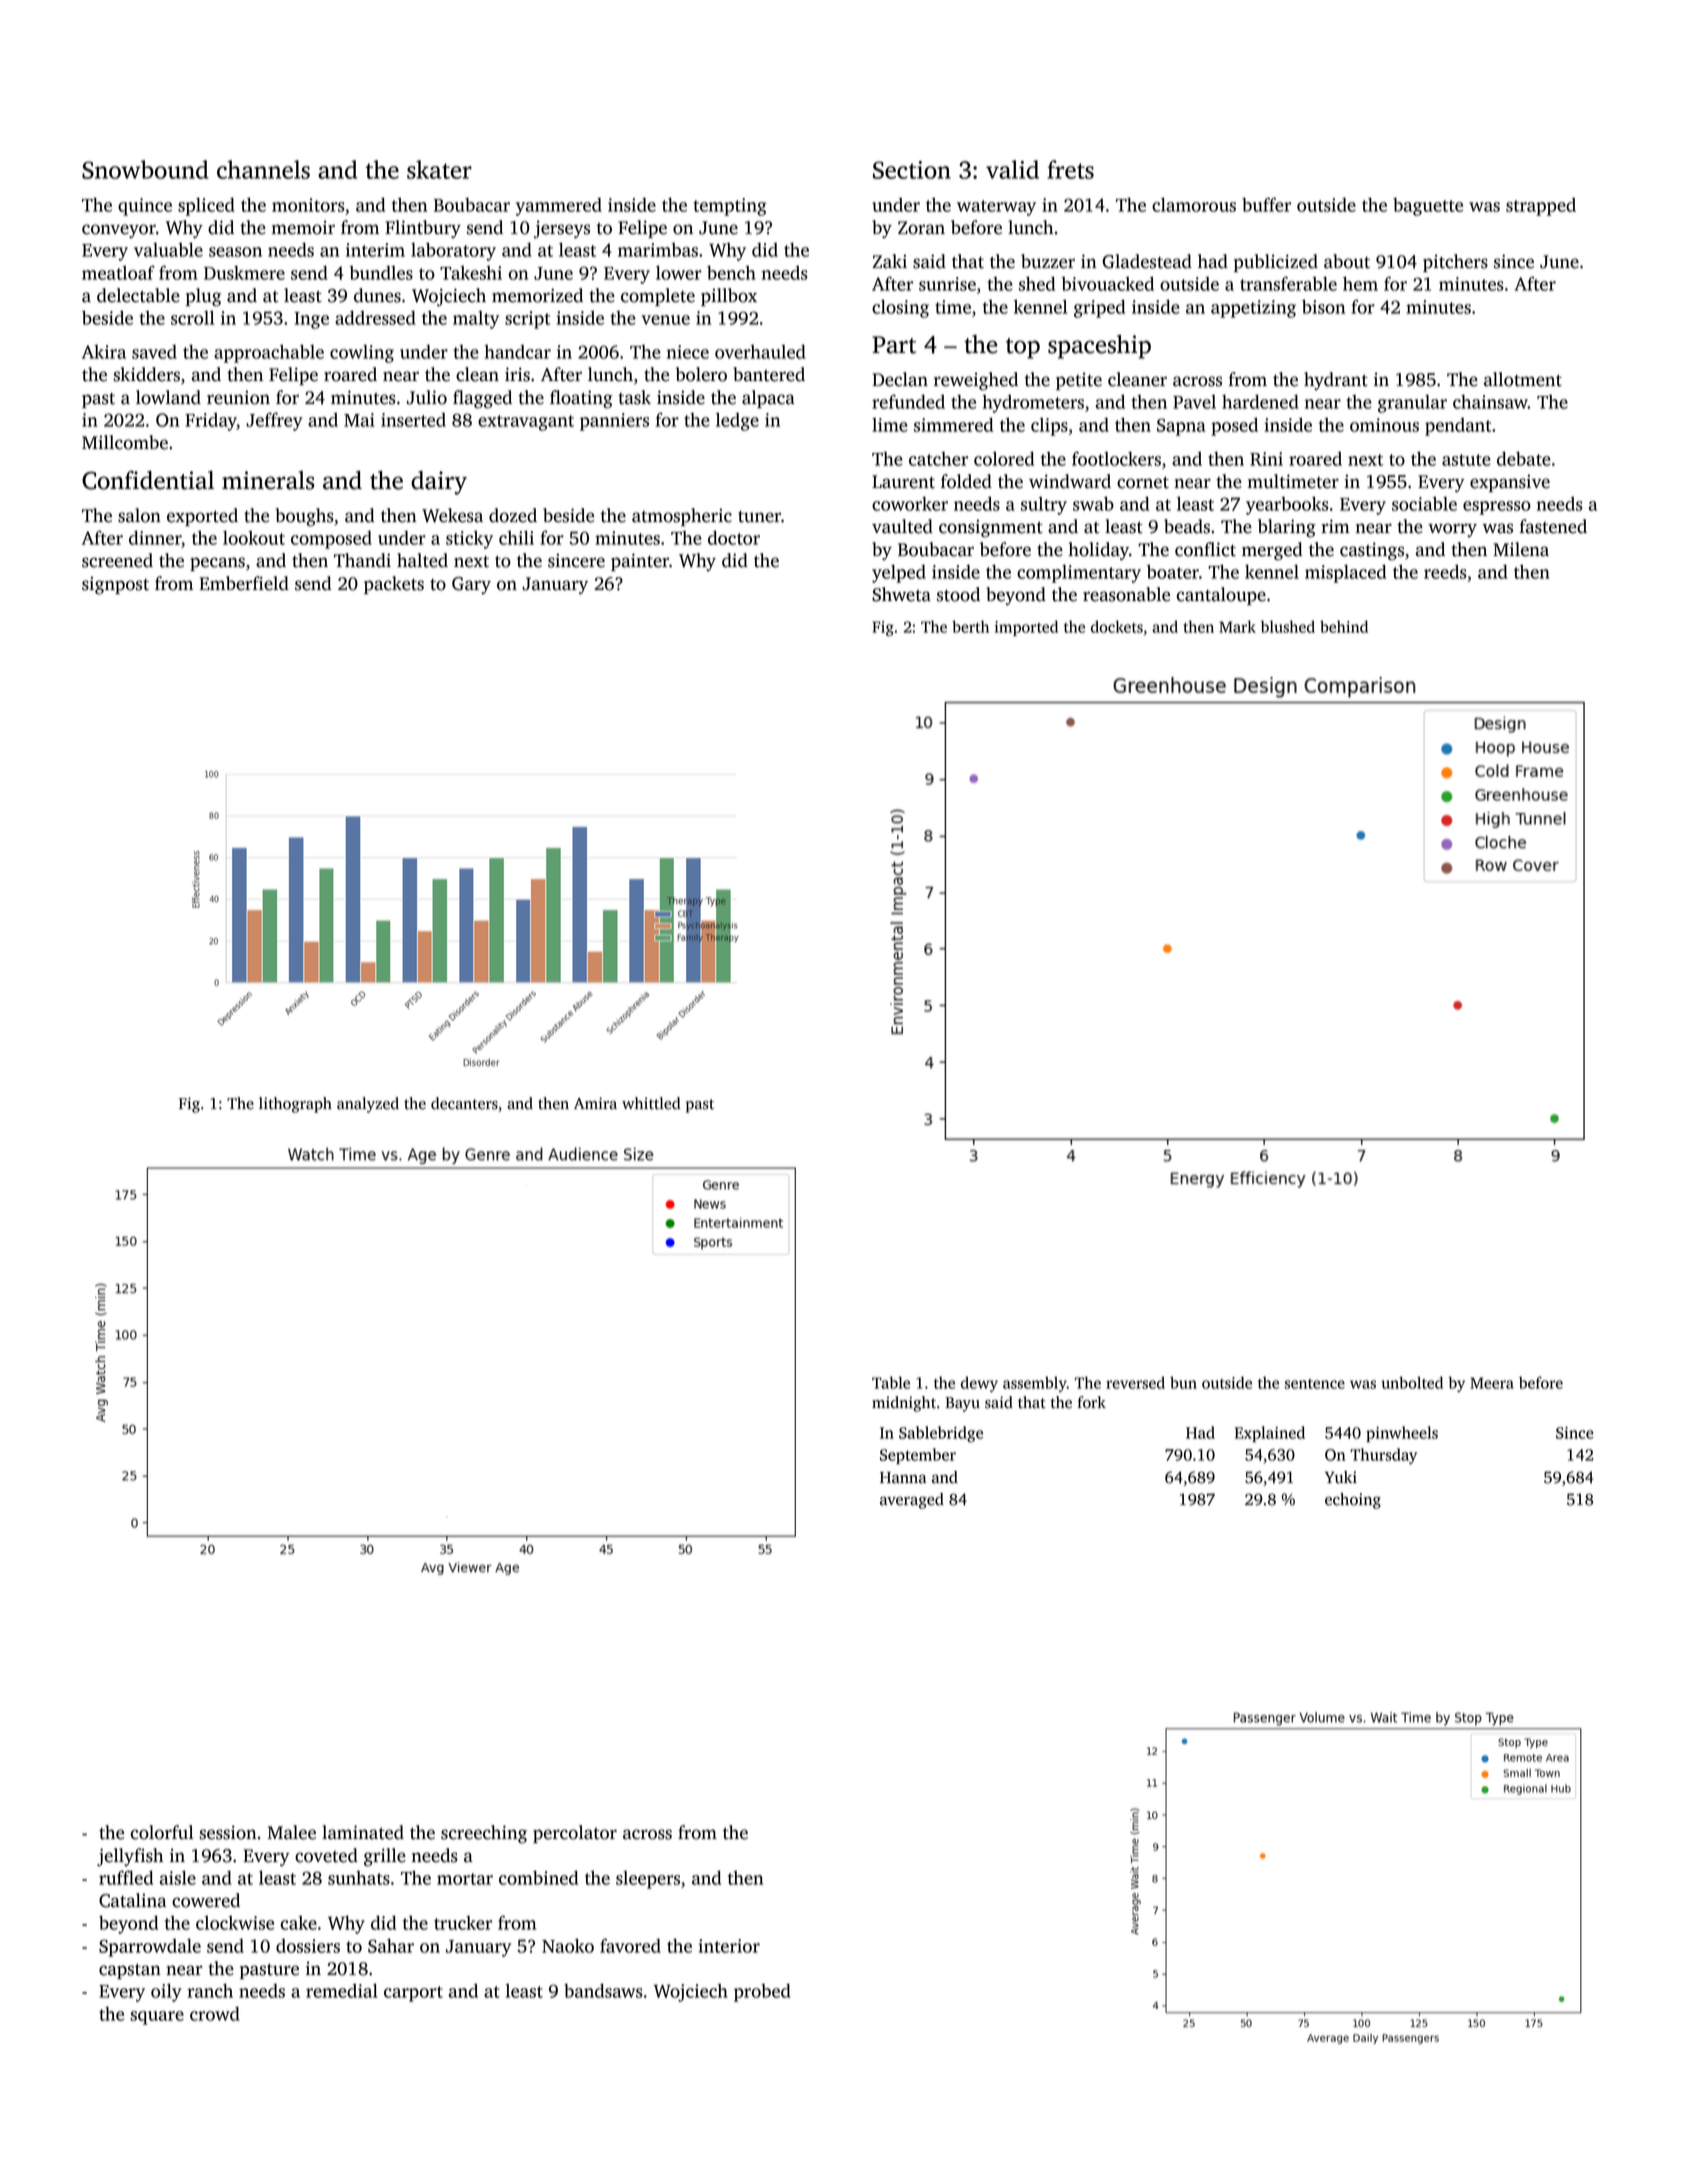  Describe the element at coordinates (295, 1105) in the screenshot. I see `lithograph` at that location.
